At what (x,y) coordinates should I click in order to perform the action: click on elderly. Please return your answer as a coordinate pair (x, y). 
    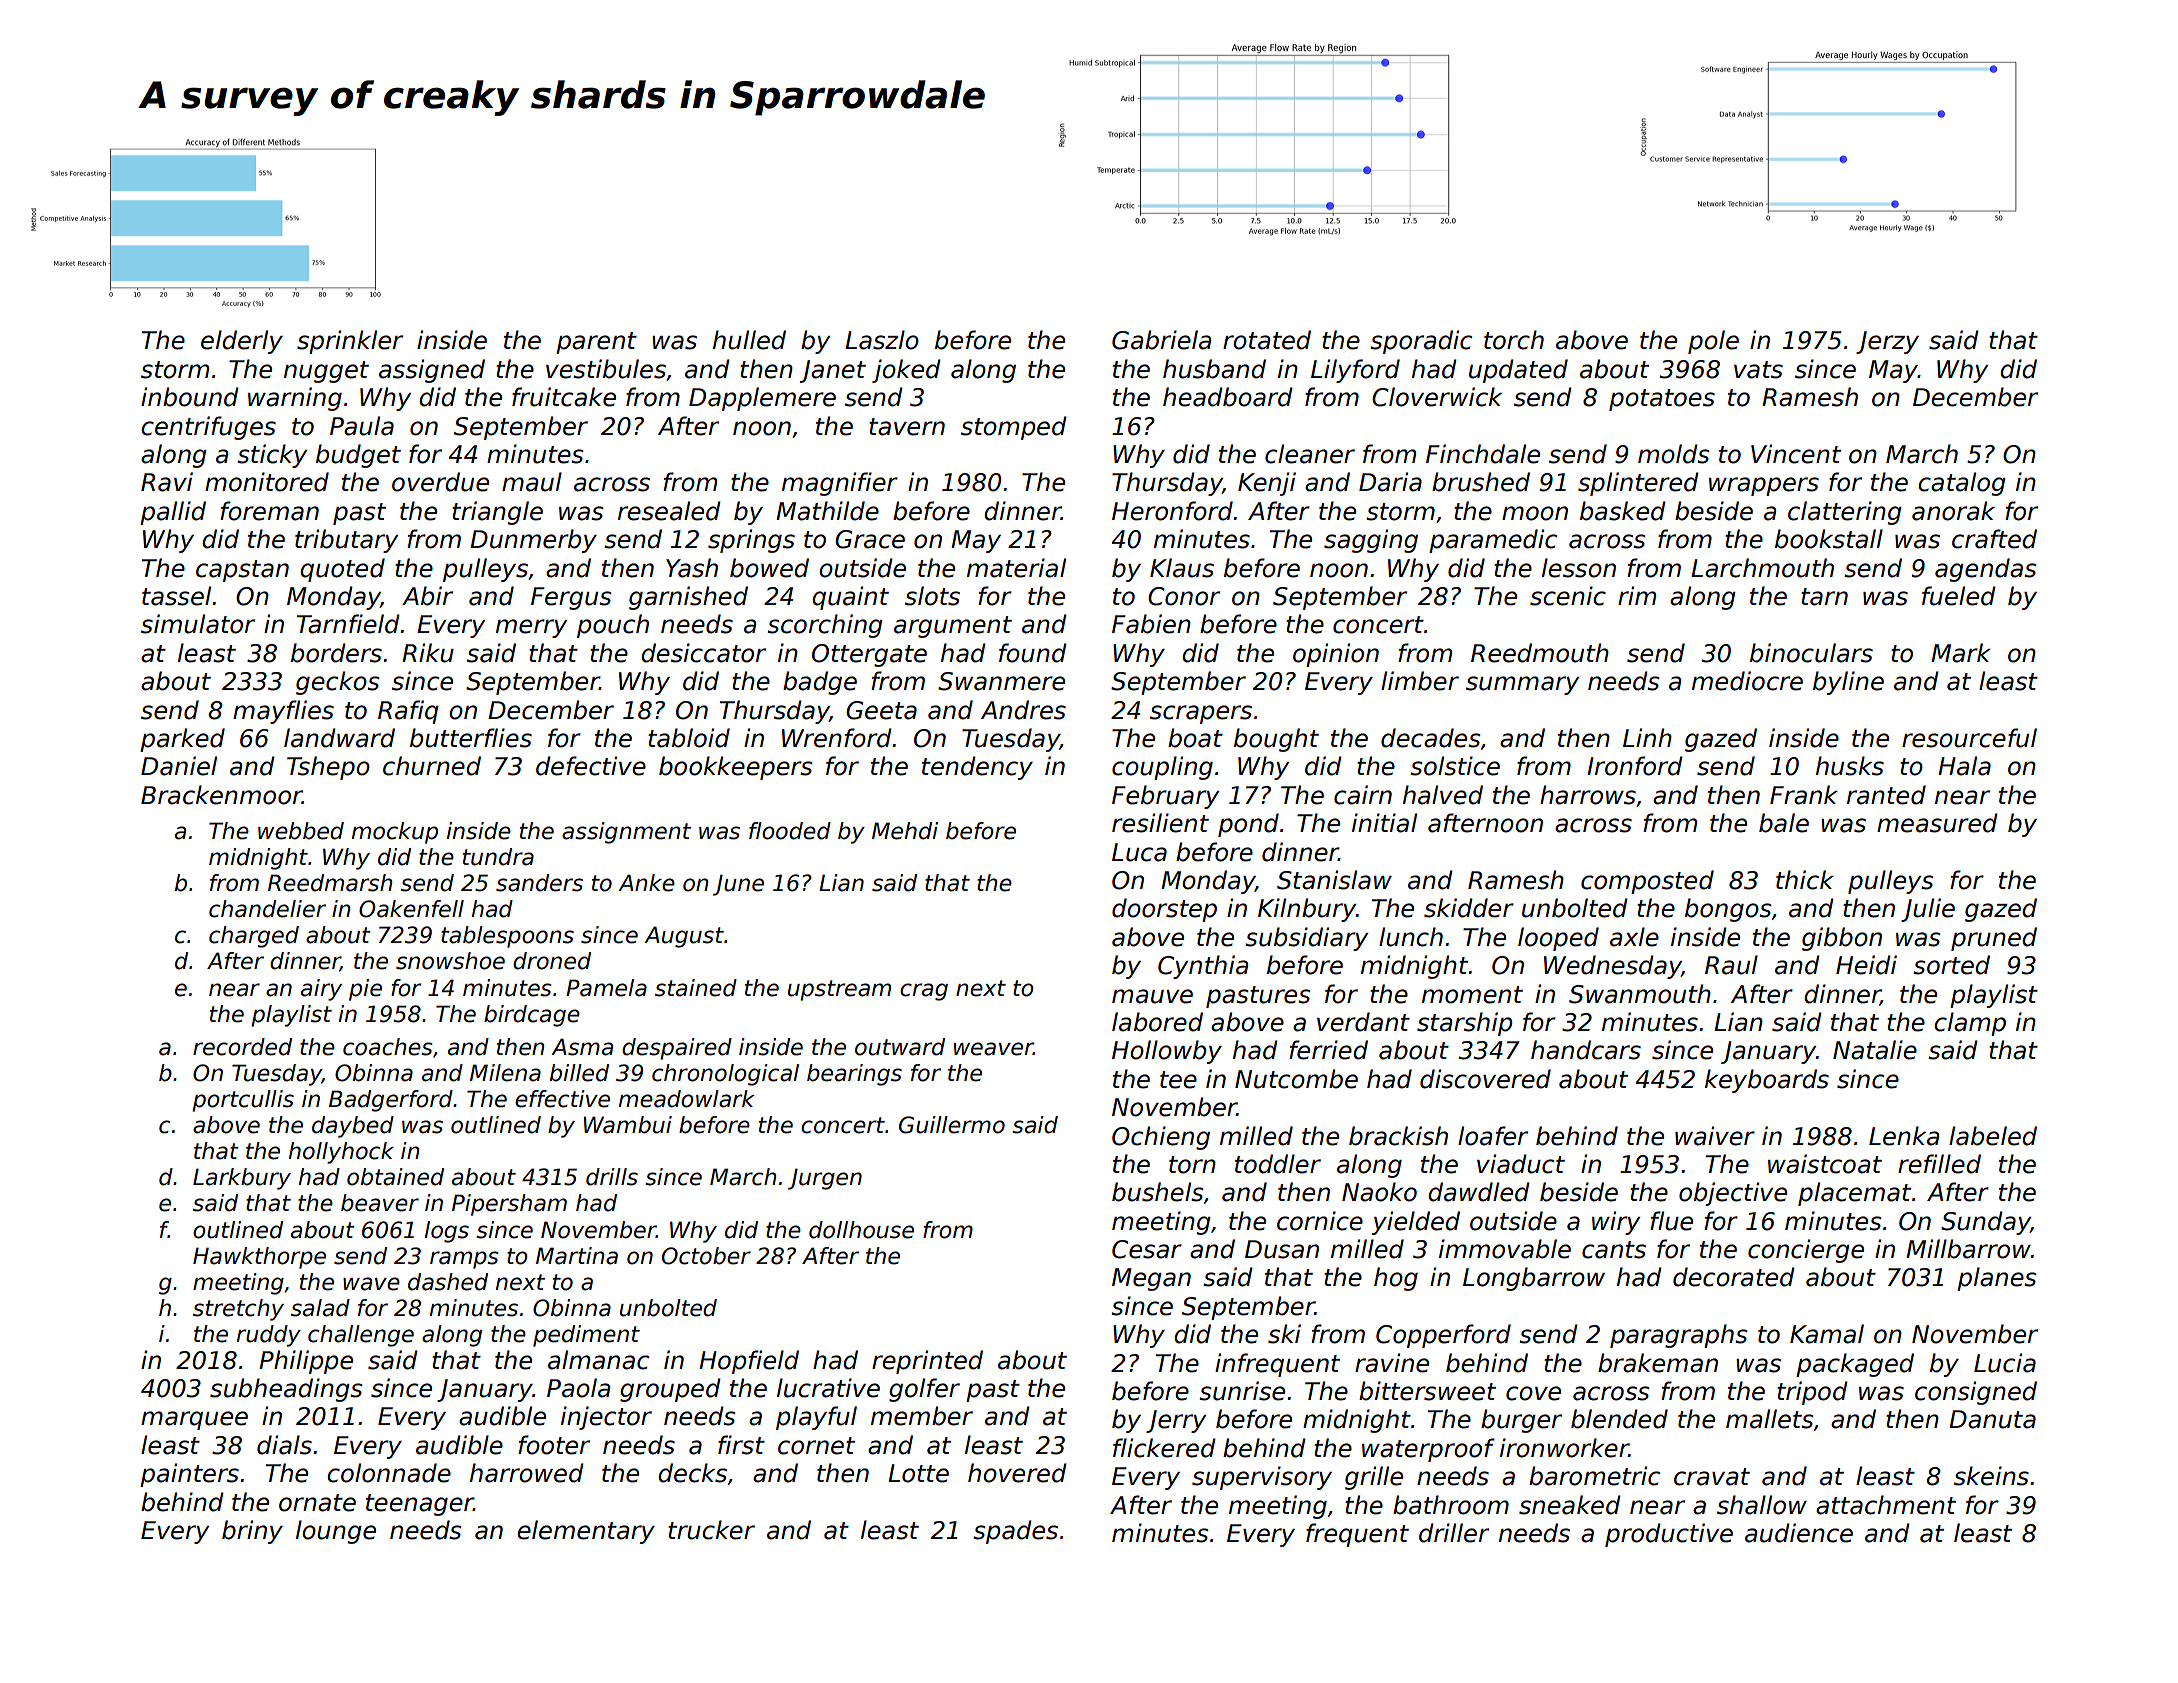
    Looking at the image, I should click on (242, 342).
